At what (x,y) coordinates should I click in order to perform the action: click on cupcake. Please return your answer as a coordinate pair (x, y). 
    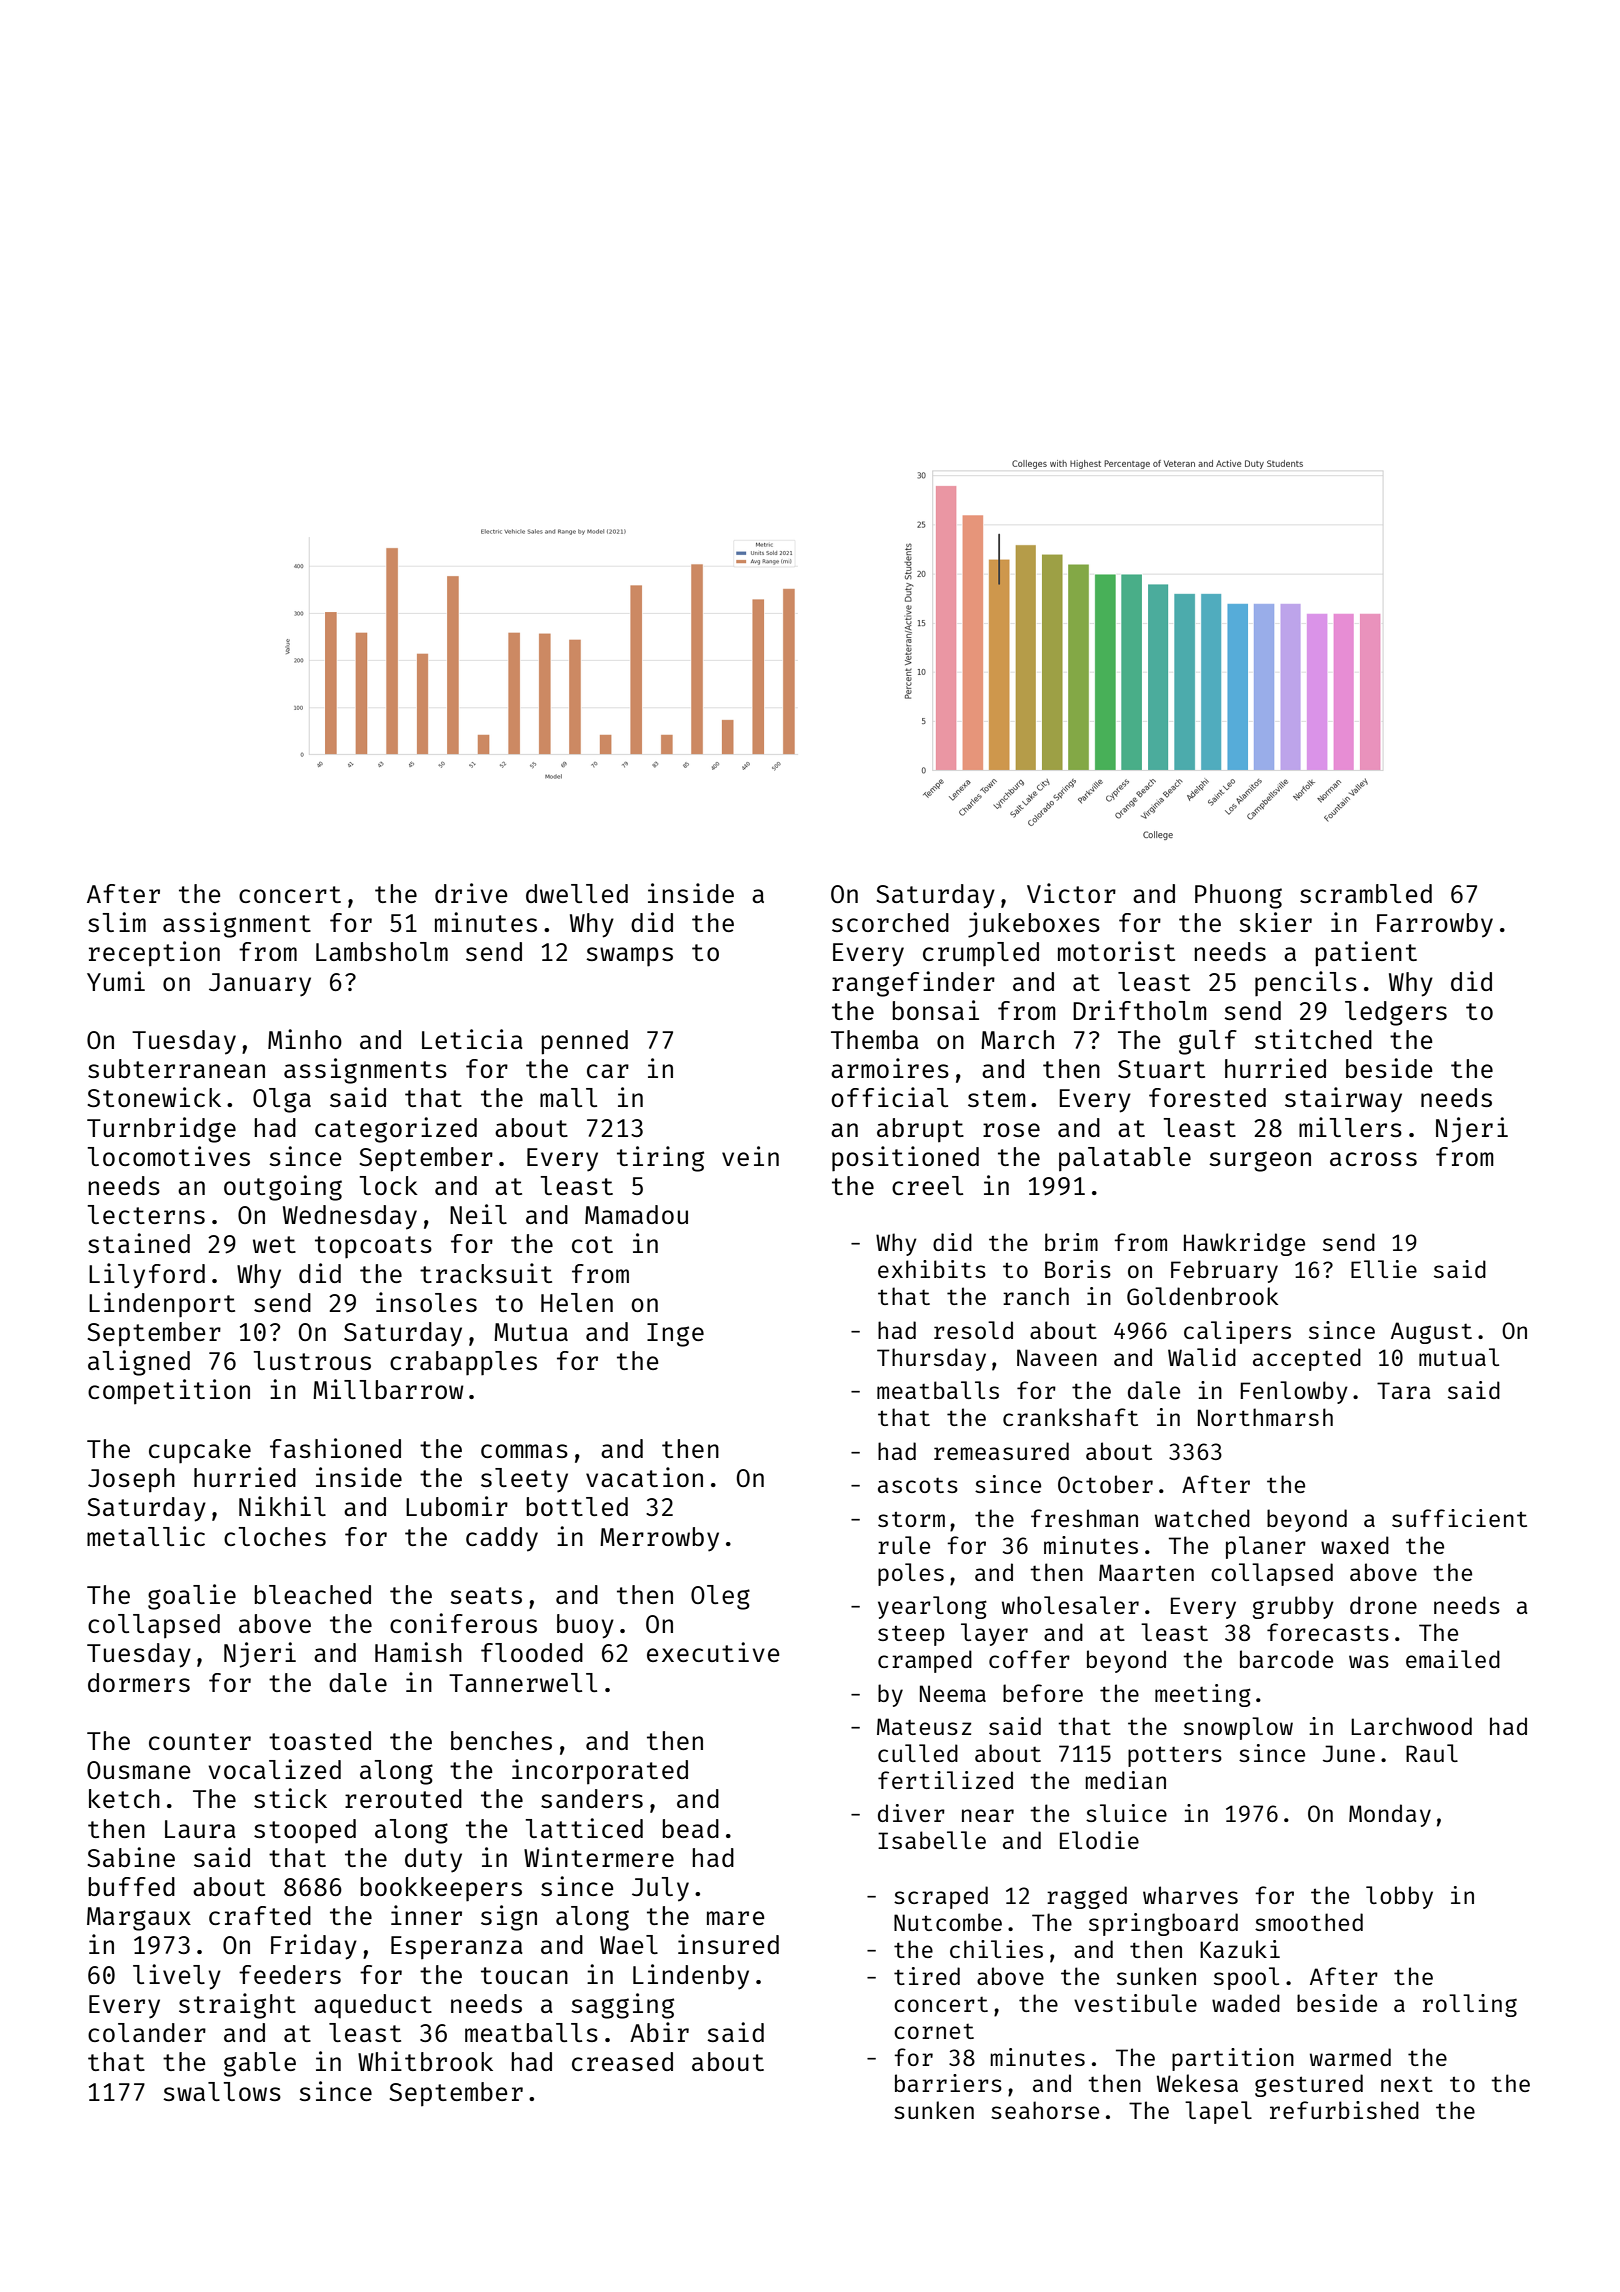
    Looking at the image, I should click on (200, 1451).
